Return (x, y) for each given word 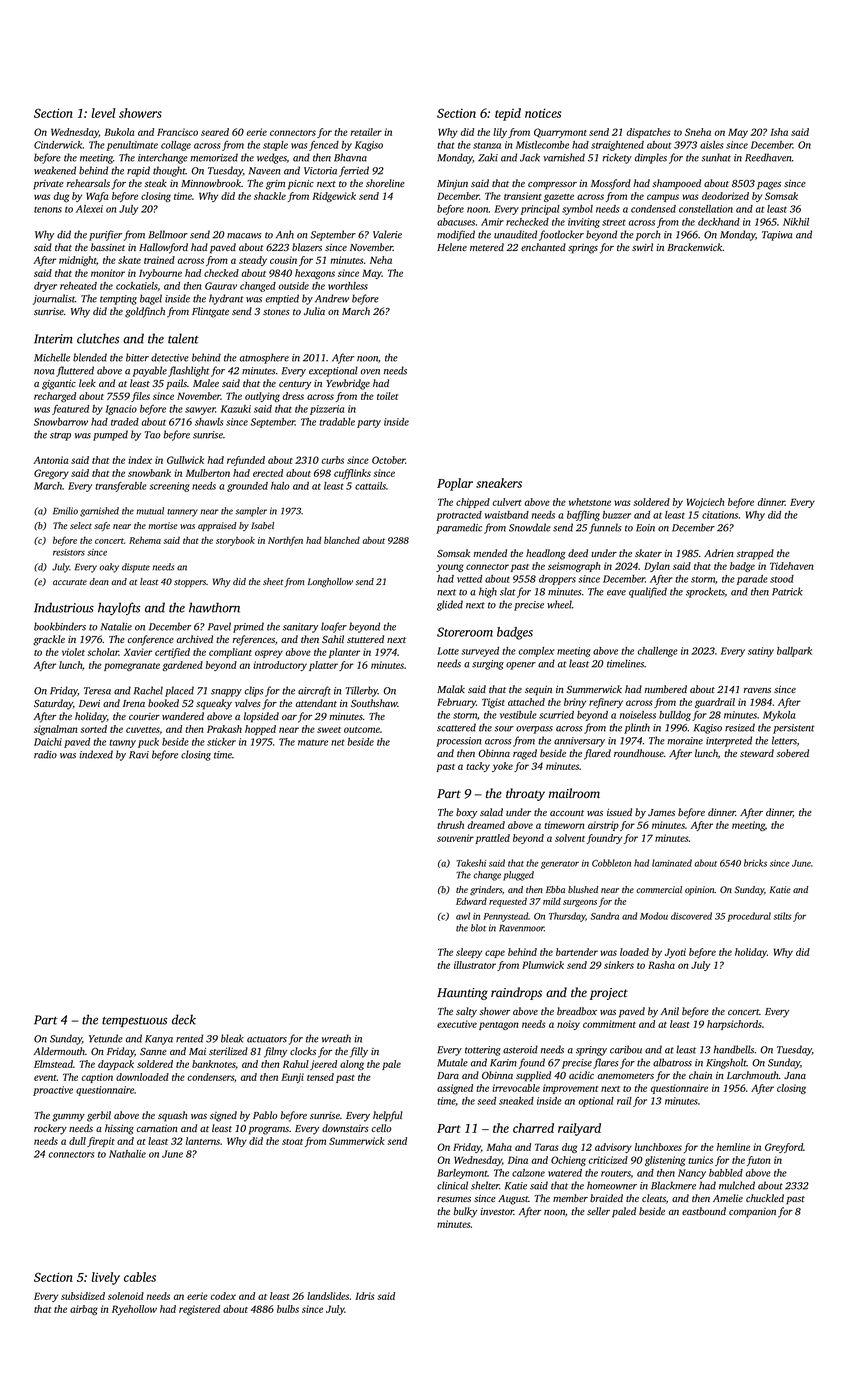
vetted (469, 579)
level (103, 113)
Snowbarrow (61, 422)
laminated (672, 863)
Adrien (718, 553)
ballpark (794, 652)
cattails (370, 486)
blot (478, 928)
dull (77, 1141)
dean (99, 581)
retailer (366, 132)
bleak (232, 1038)
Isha (779, 132)
